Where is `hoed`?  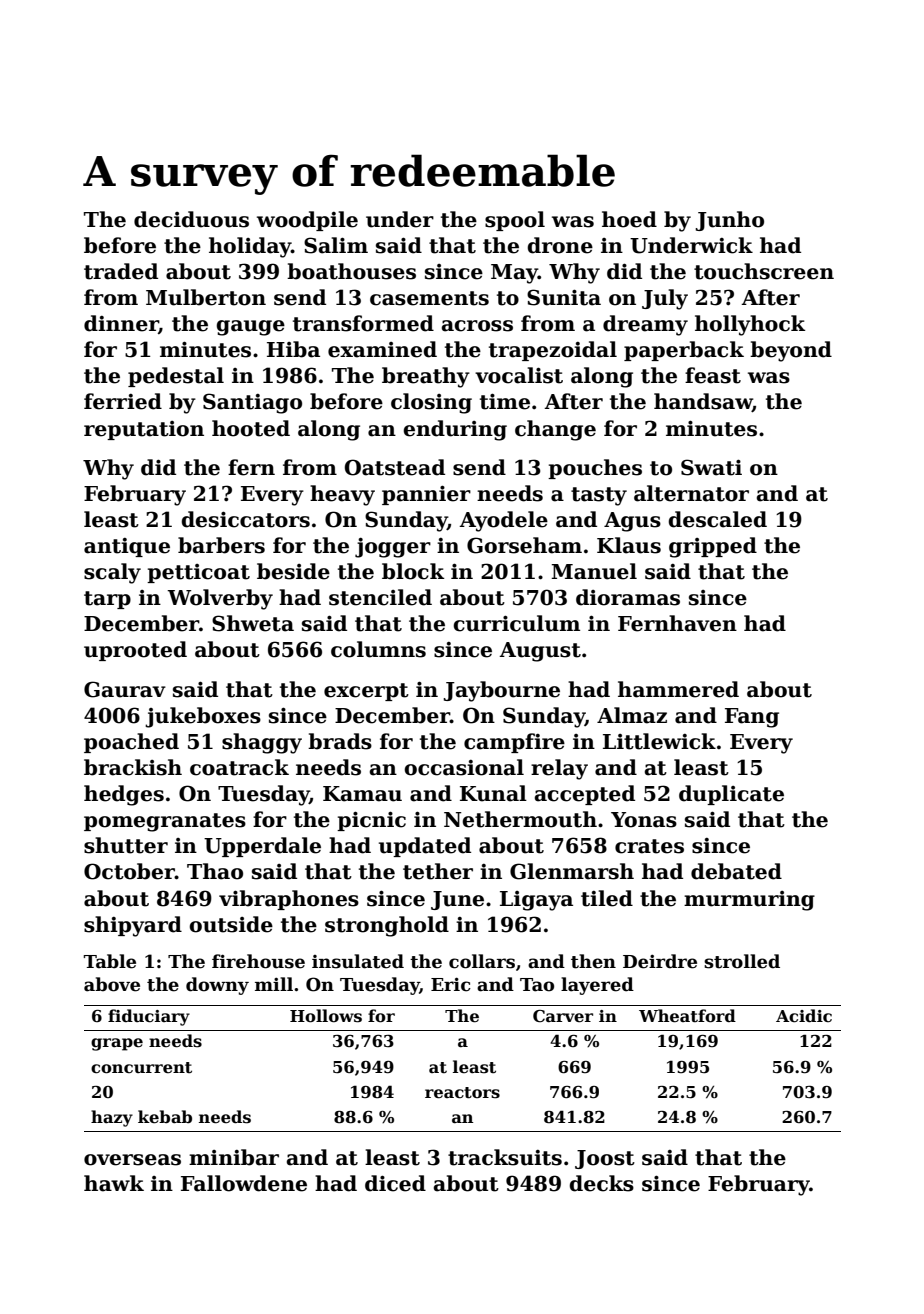 hoed is located at coordinates (629, 219).
